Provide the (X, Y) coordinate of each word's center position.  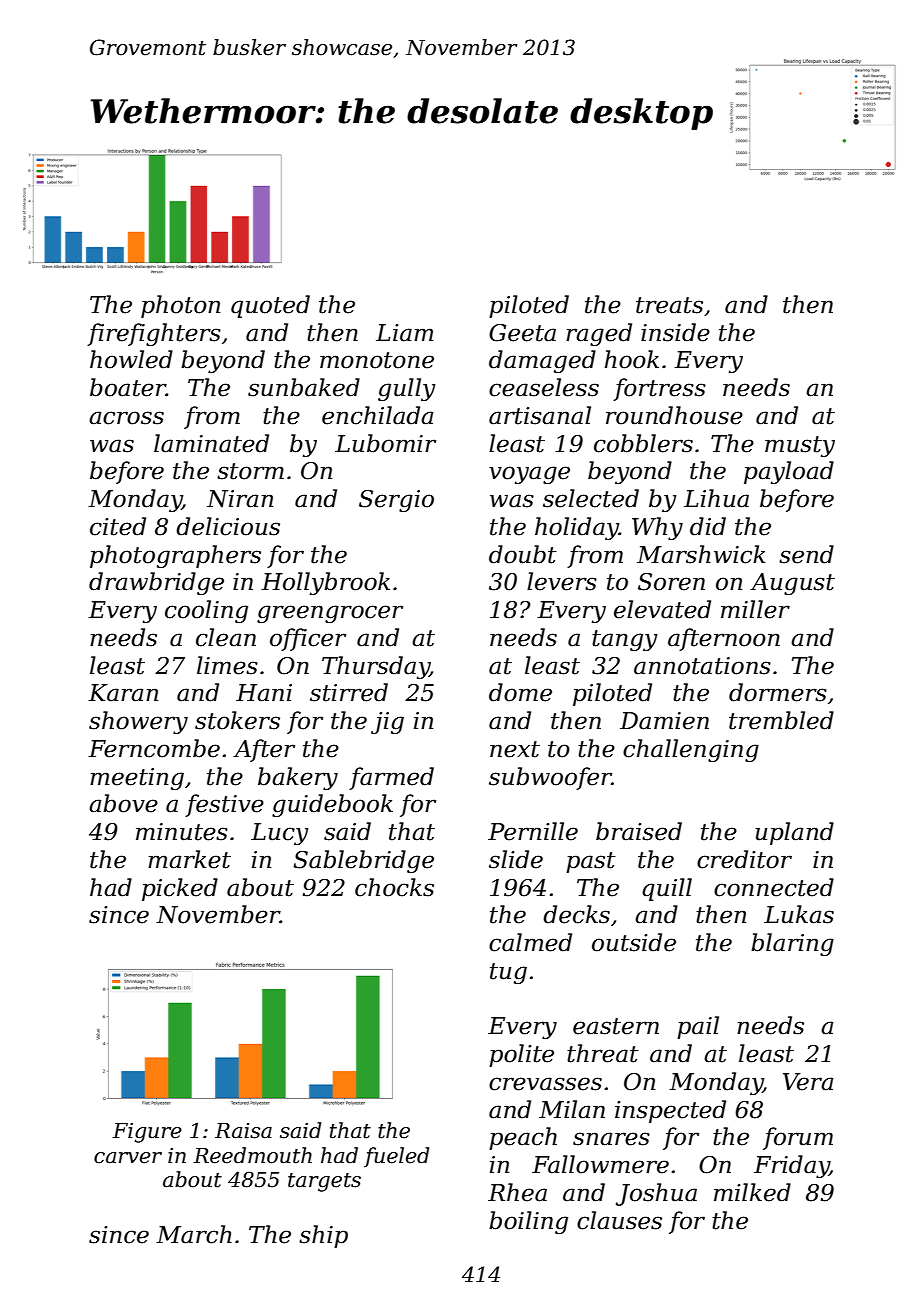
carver (128, 1158)
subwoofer (550, 778)
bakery (298, 778)
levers (562, 581)
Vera (808, 1082)
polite (521, 1055)
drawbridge (156, 583)
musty (800, 446)
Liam (405, 333)
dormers (778, 692)
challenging (691, 750)
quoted (270, 306)
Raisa (243, 1131)
